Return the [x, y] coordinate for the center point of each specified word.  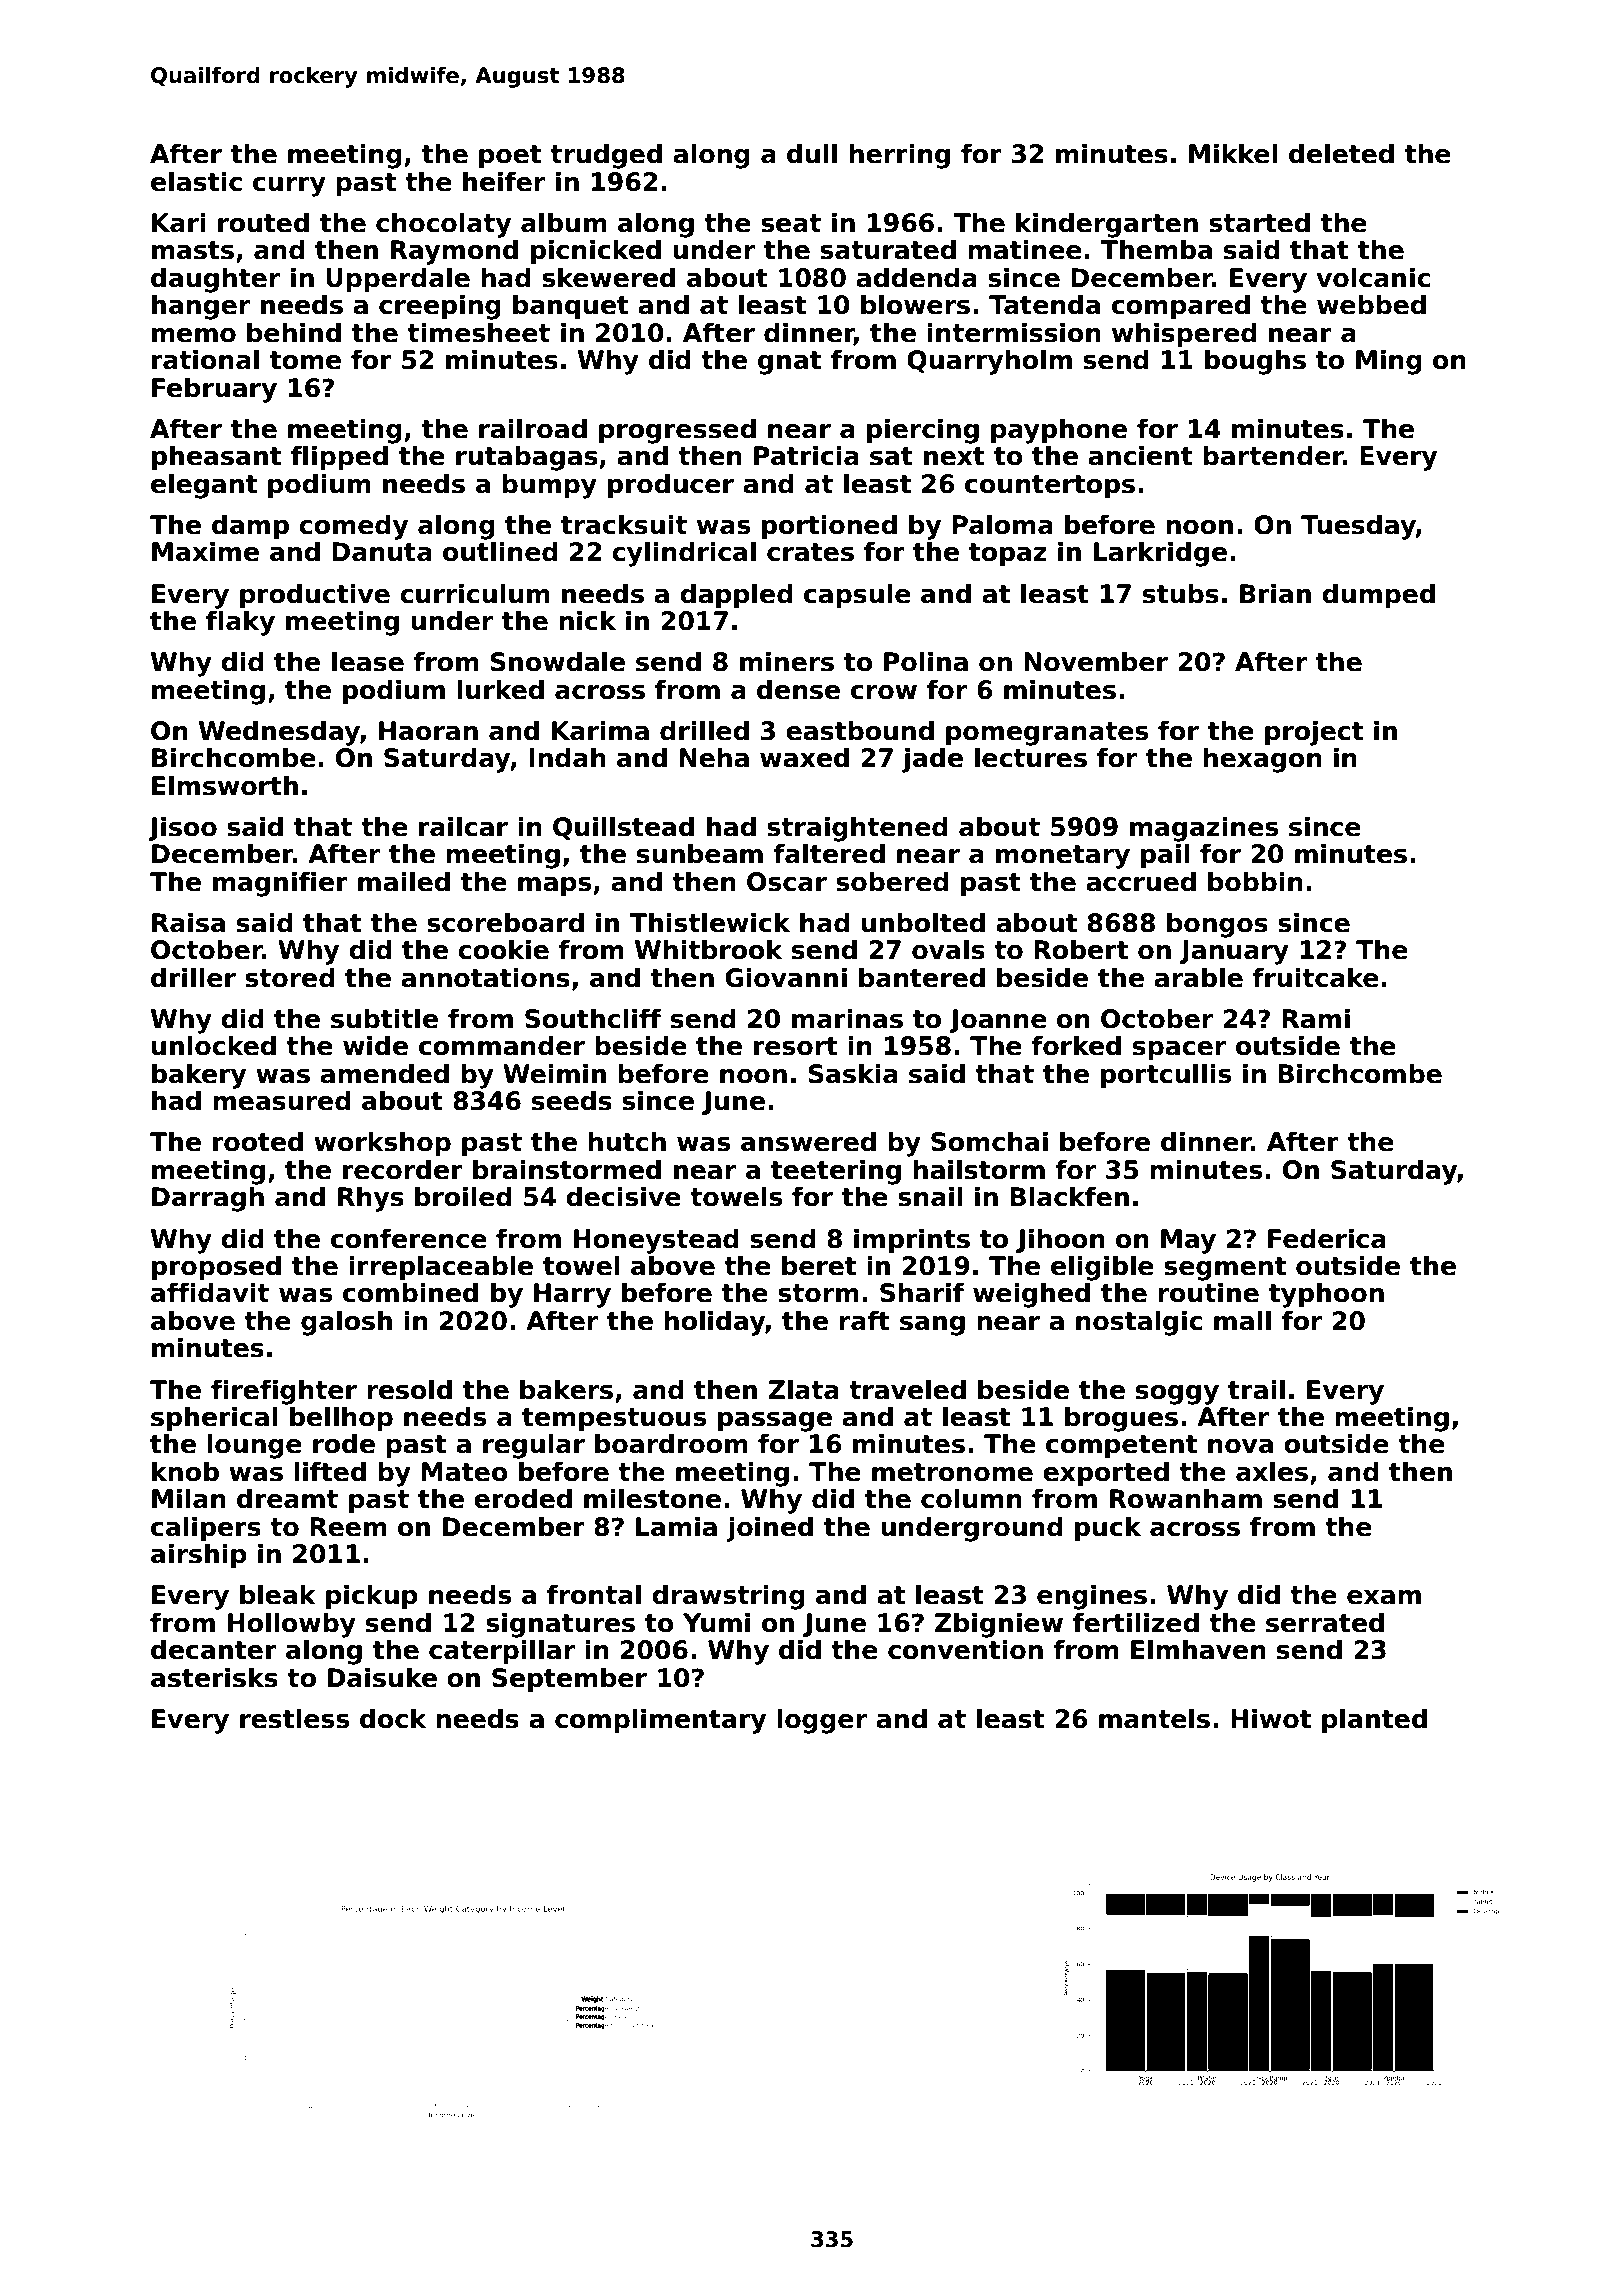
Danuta [382, 552]
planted [1374, 1720]
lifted [330, 1471]
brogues [1121, 1419]
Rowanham [1186, 1498]
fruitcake [1315, 977]
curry [289, 187]
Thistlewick [709, 922]
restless [294, 1718]
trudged [606, 156]
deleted [1341, 153]
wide [375, 1045]
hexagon [1262, 760]
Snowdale [557, 661]
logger [822, 1721]
